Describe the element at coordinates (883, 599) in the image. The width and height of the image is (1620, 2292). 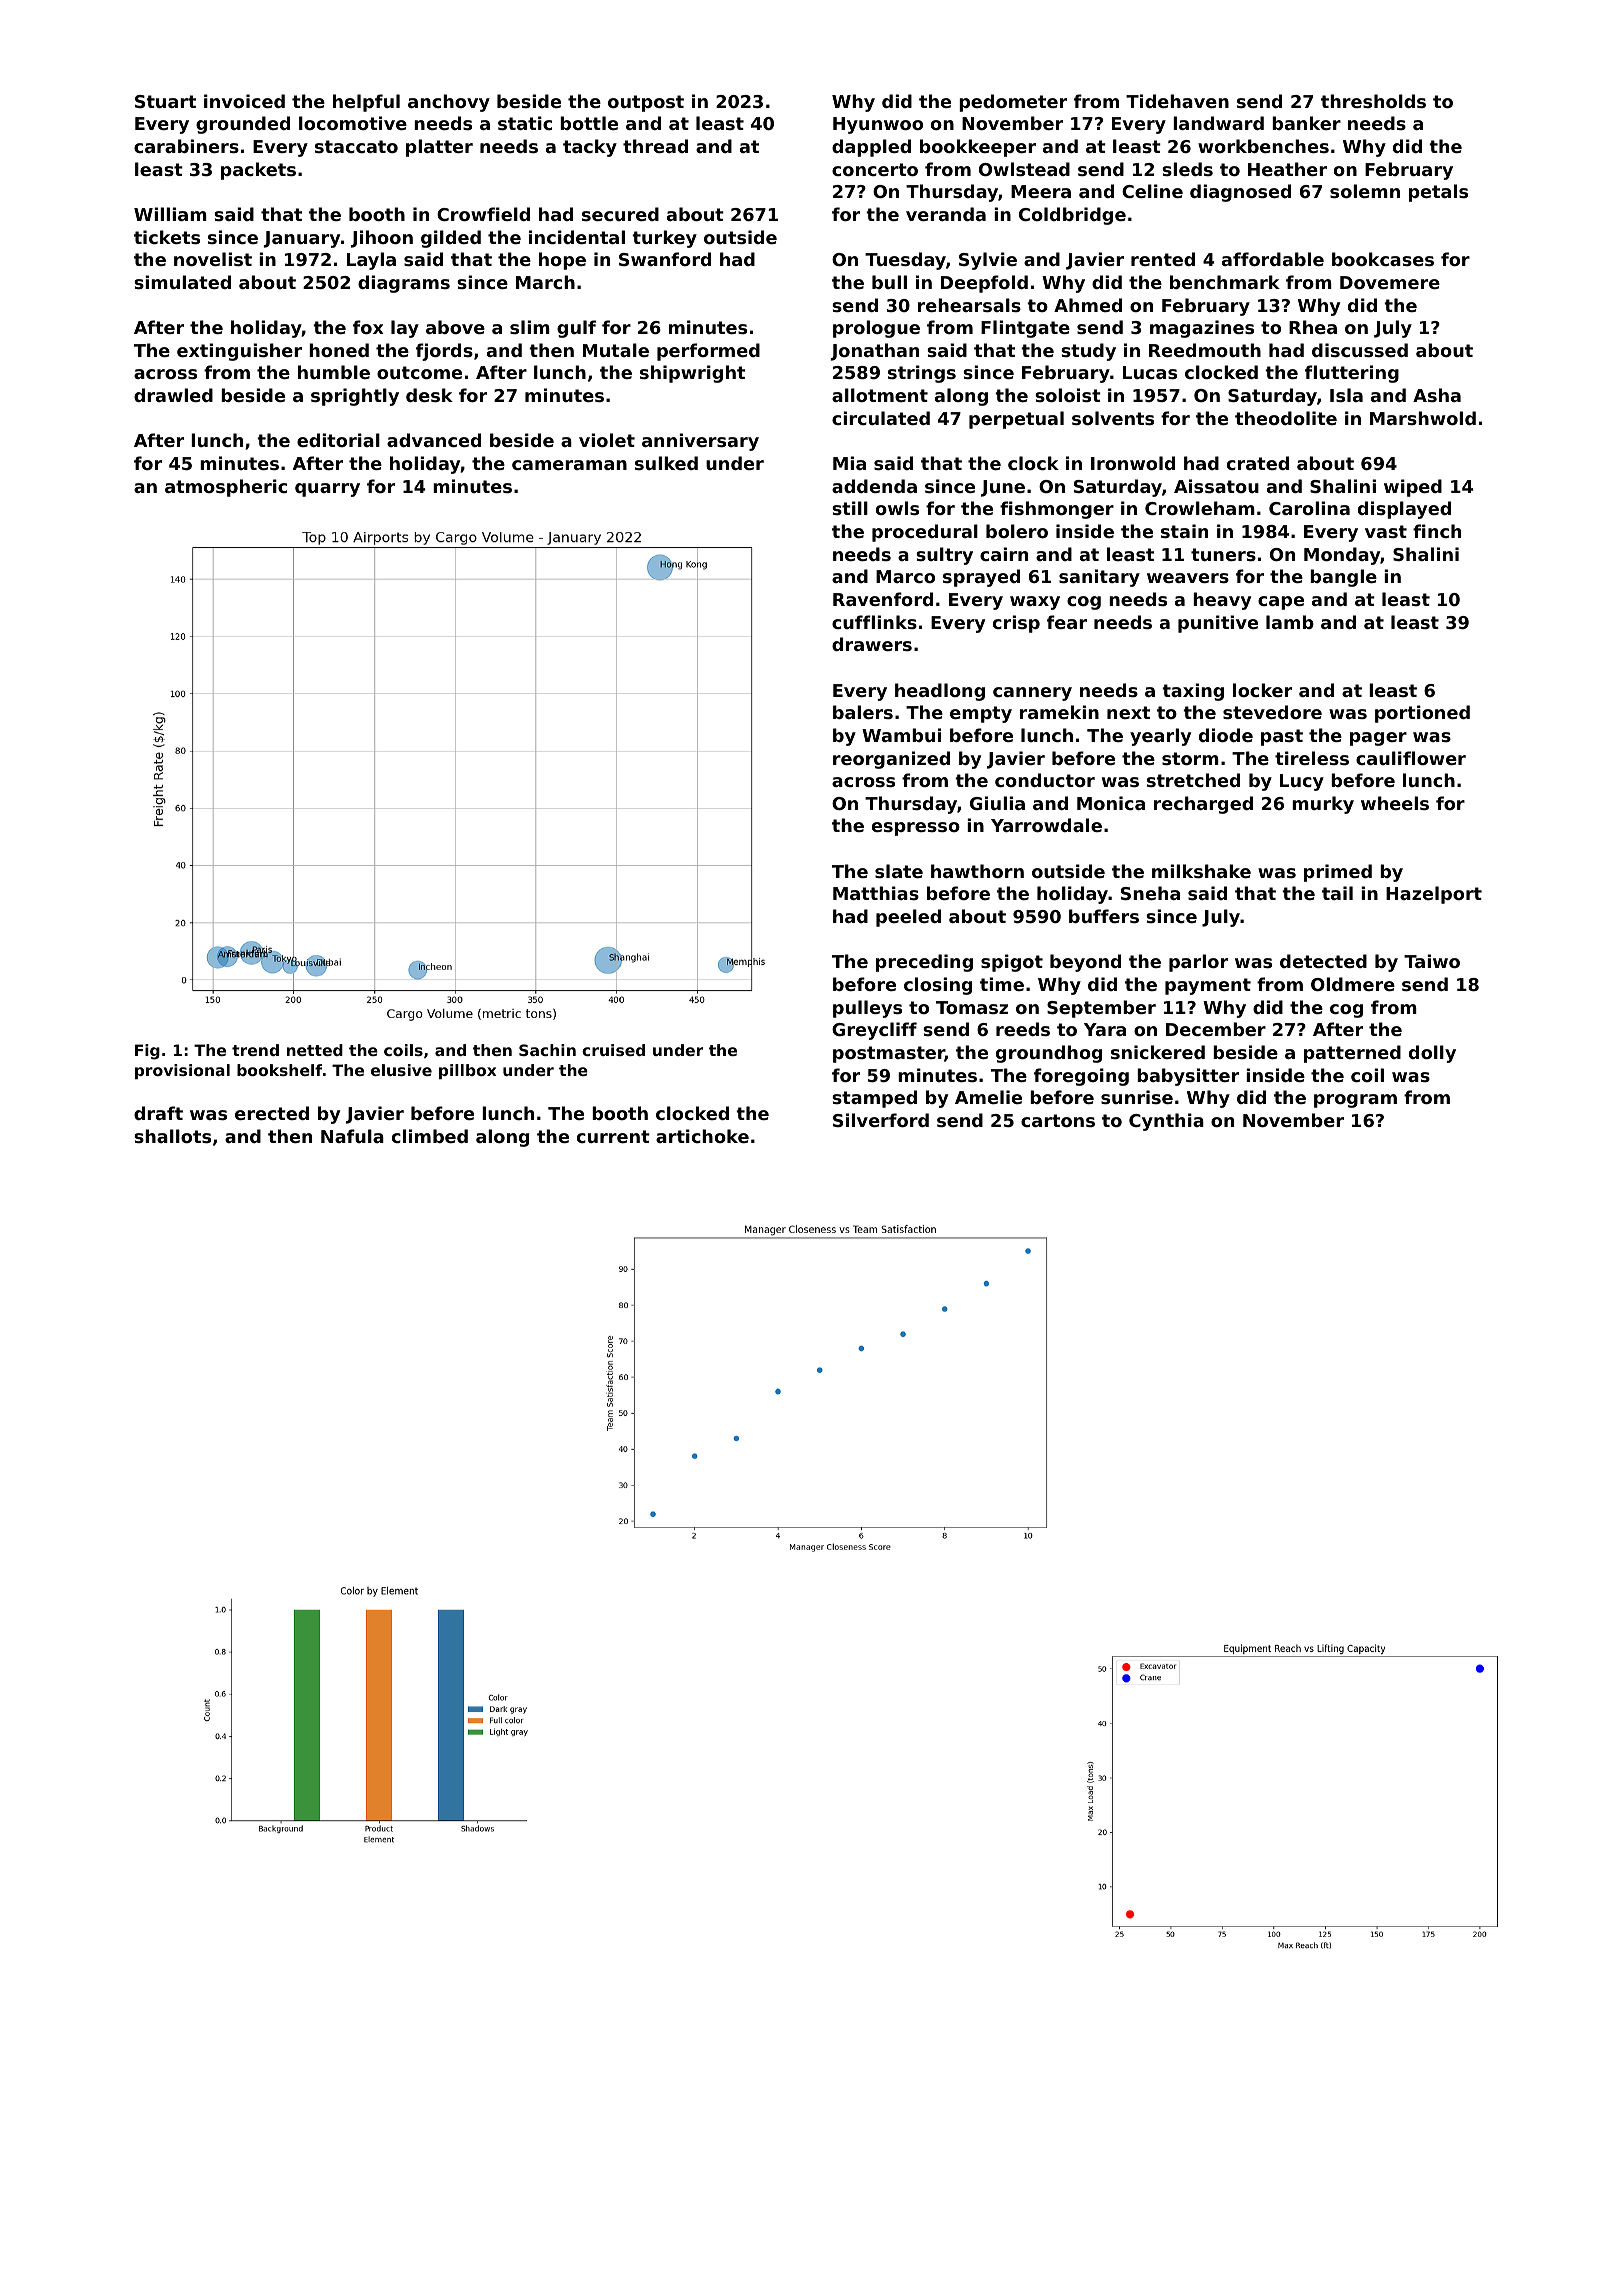
I see `Ravenford` at that location.
